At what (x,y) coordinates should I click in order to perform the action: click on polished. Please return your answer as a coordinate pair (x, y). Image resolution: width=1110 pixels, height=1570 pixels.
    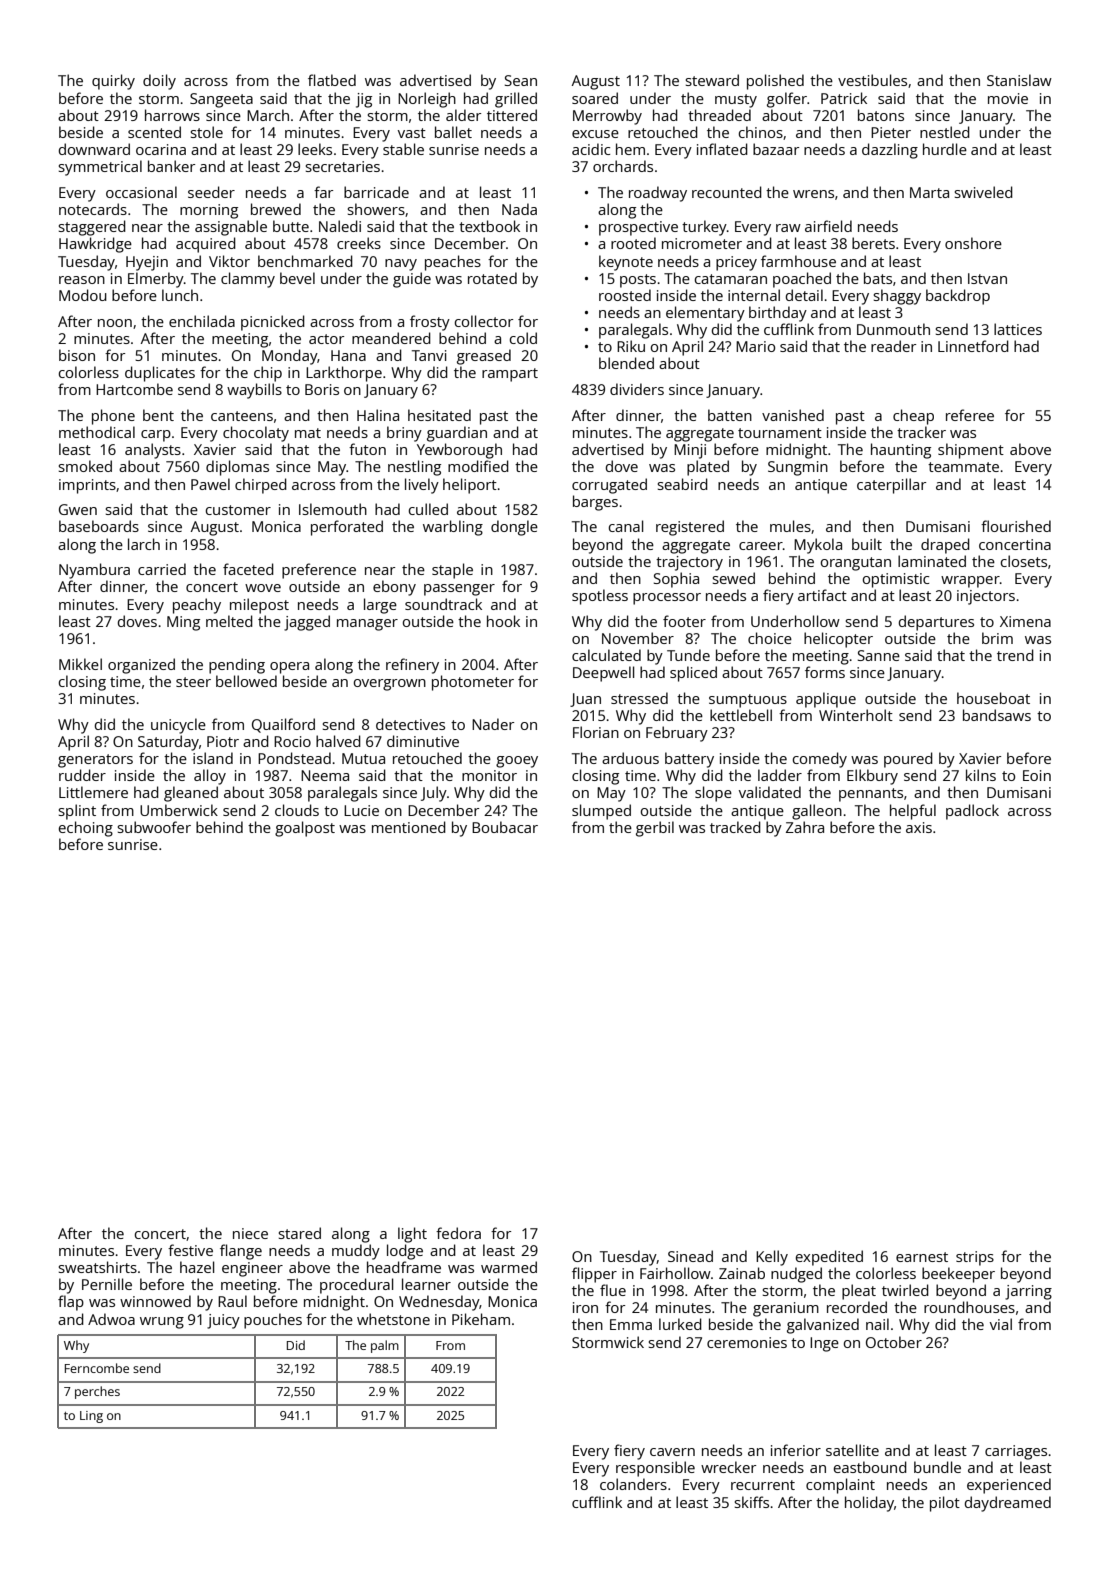
    Looking at the image, I should click on (775, 82).
